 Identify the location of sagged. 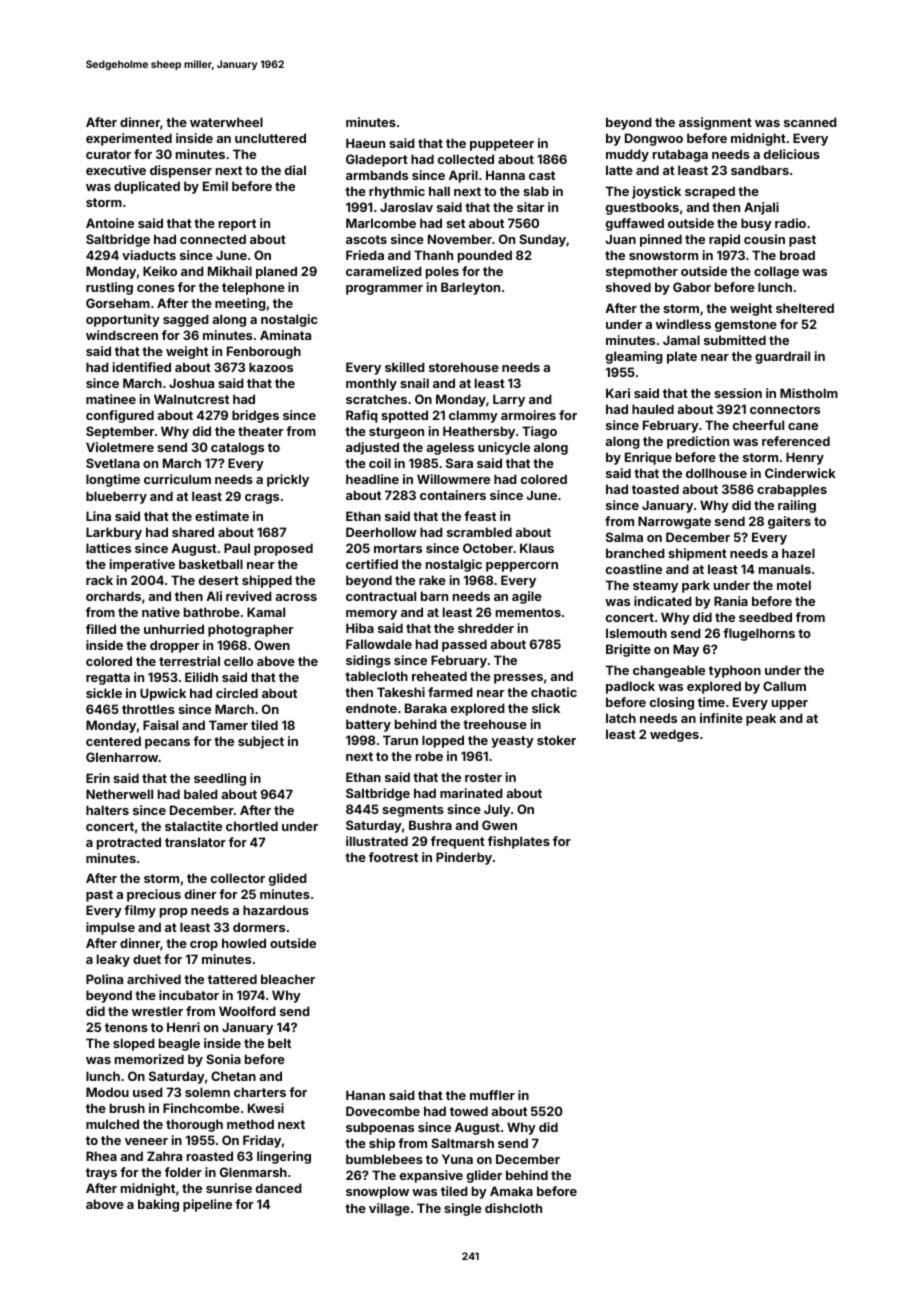
(186, 320).
